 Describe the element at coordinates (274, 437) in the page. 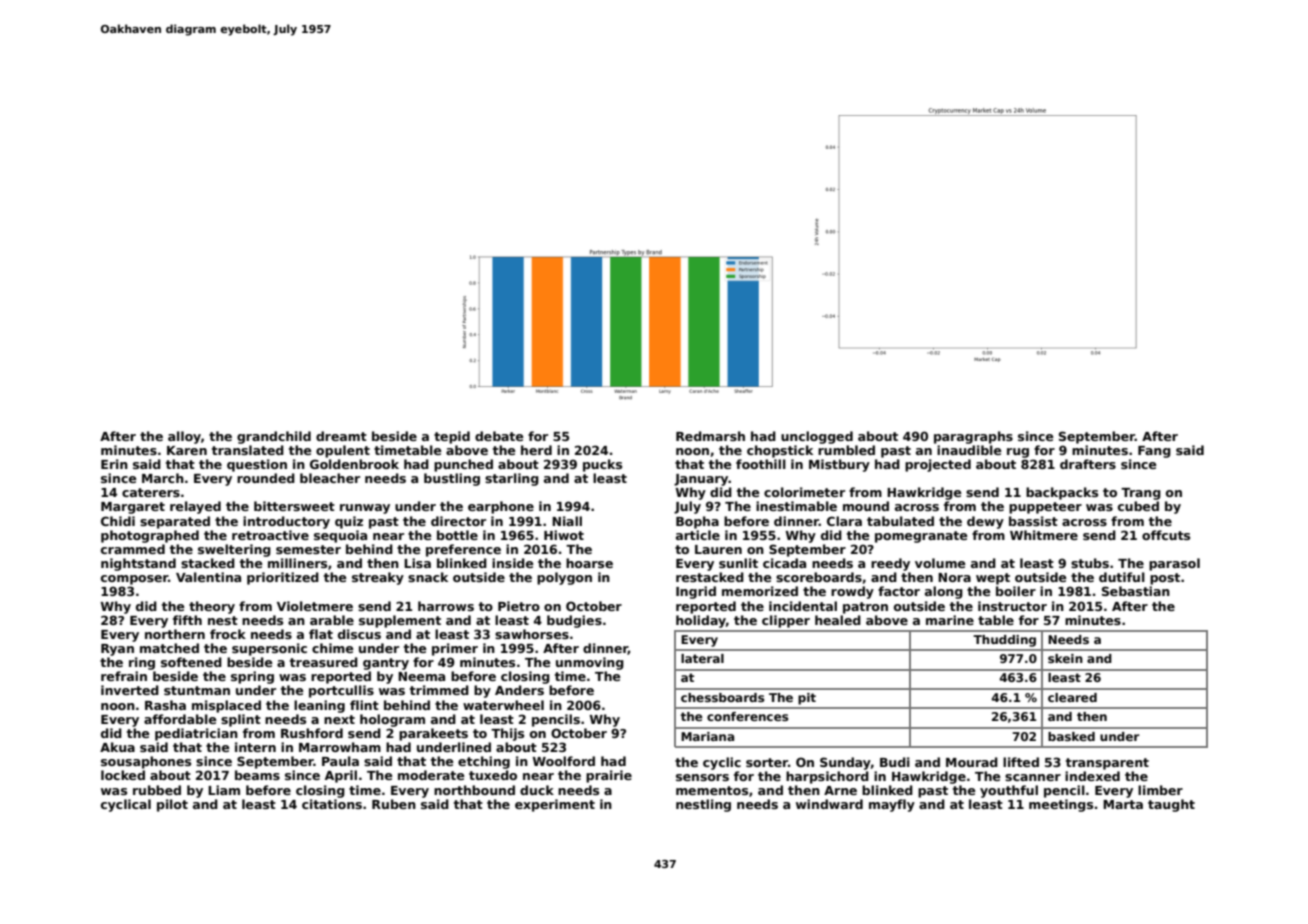

I see `grandchild` at that location.
